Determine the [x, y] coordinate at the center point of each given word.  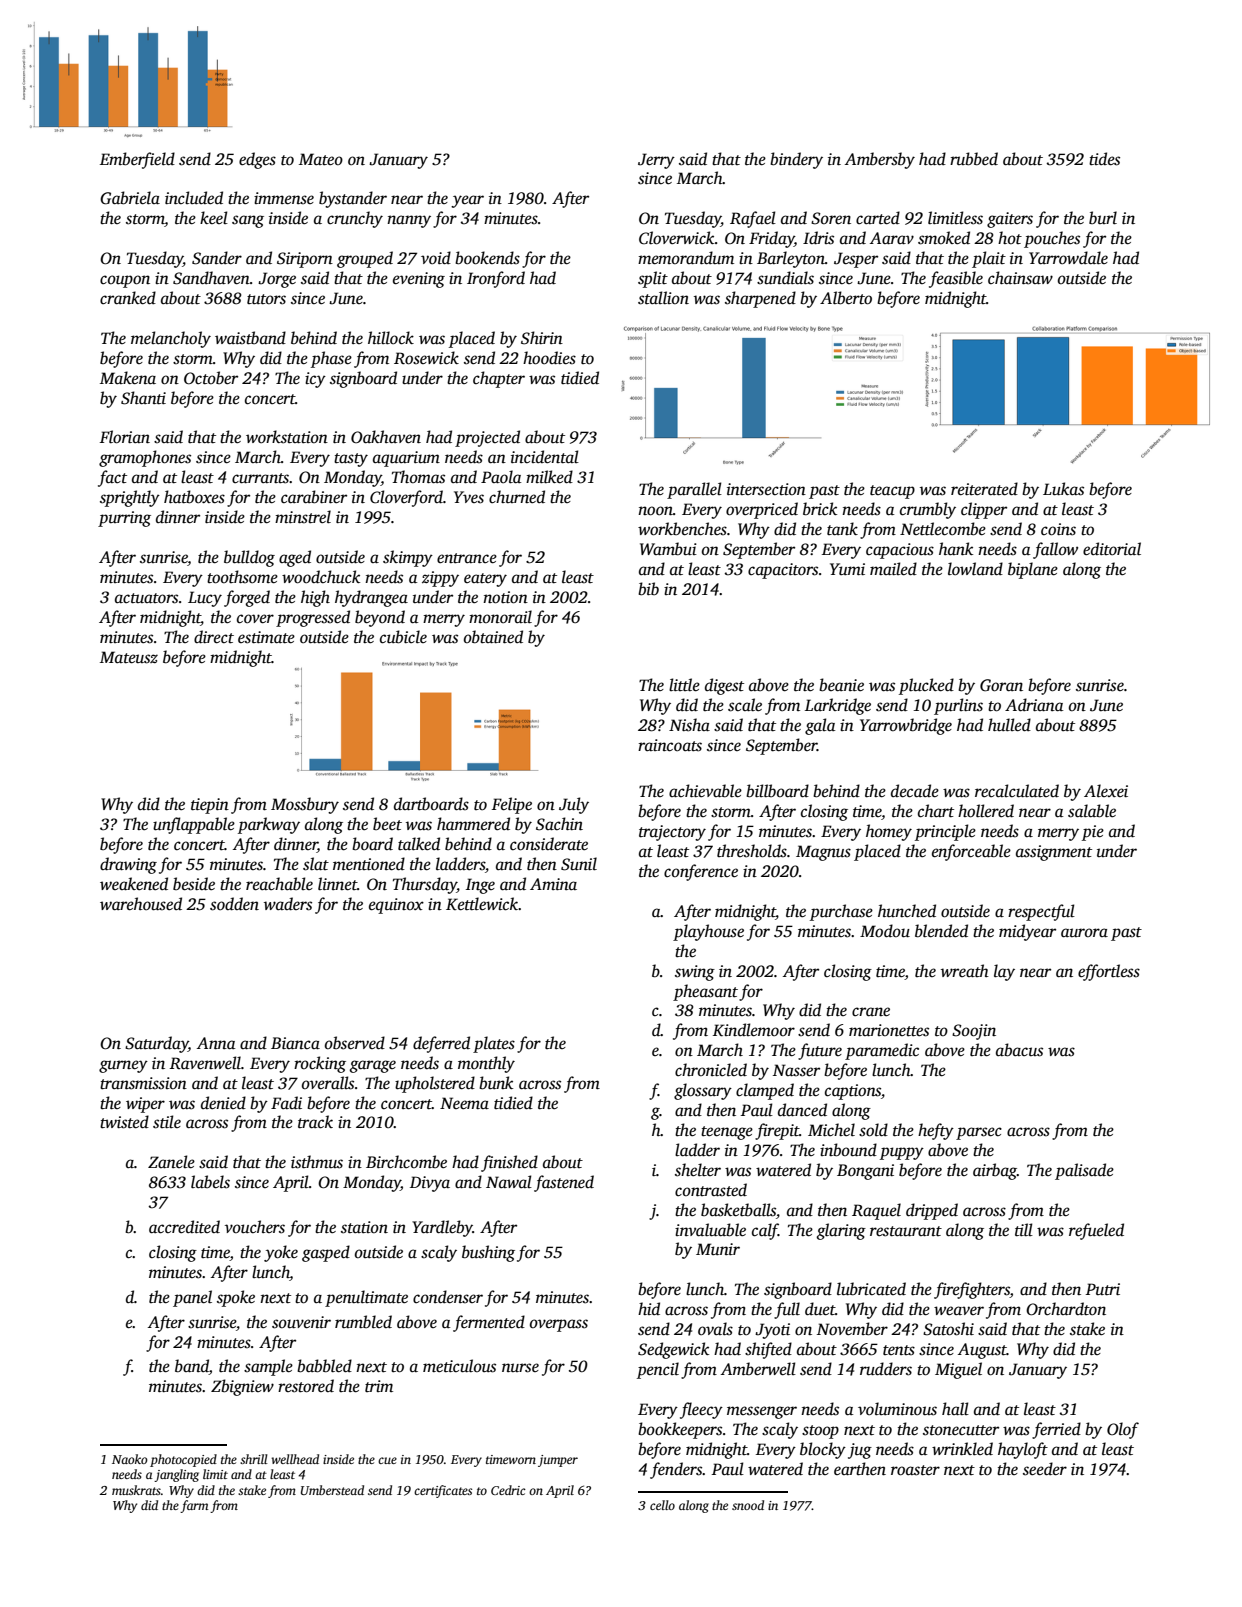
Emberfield [137, 160]
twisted [124, 1122]
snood [748, 1505]
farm [194, 1506]
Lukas [1063, 489]
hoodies [549, 358]
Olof [1123, 1430]
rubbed [974, 159]
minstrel [303, 517]
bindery [796, 160]
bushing [488, 1253]
